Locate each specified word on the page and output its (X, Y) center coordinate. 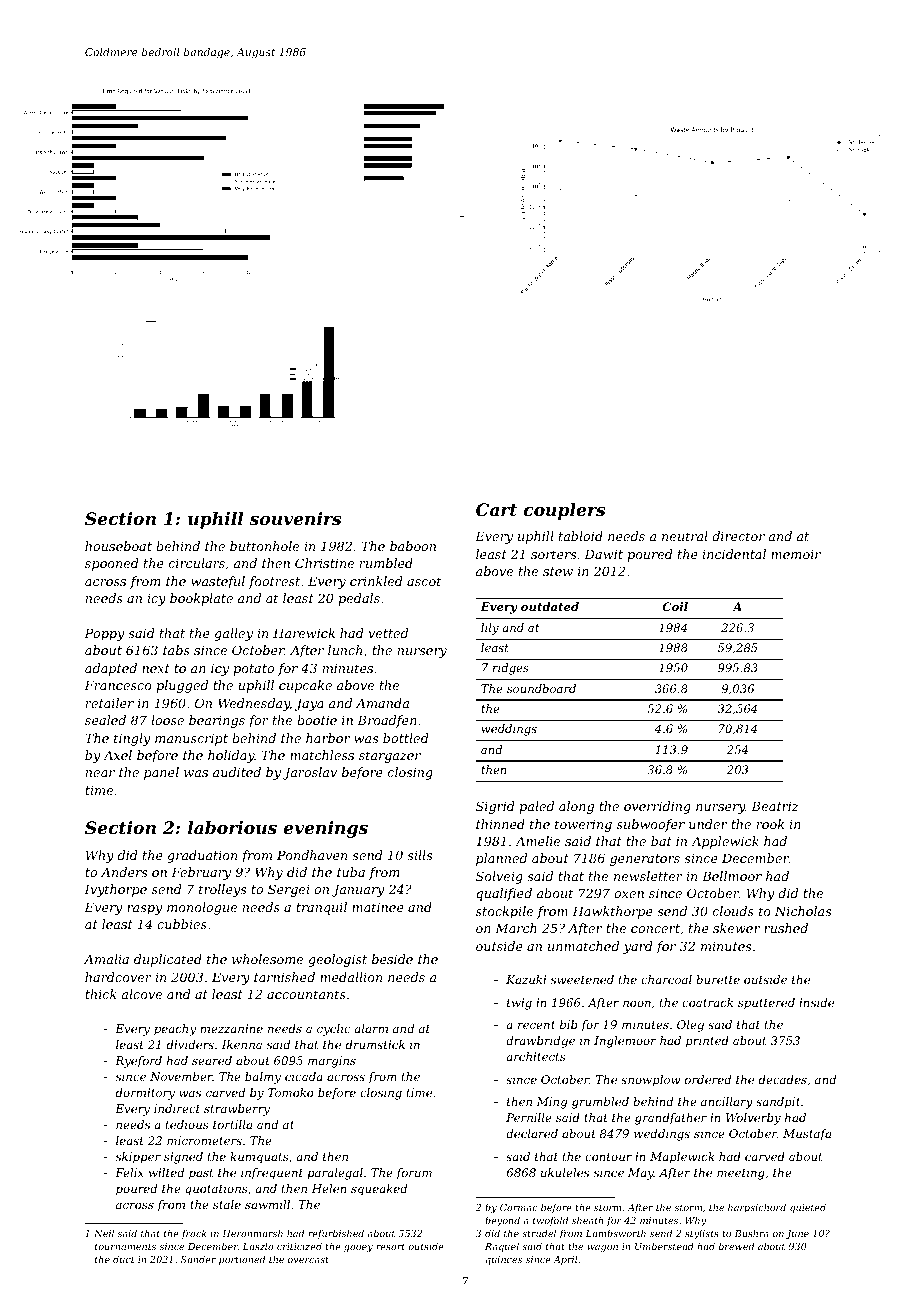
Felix (129, 1172)
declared (532, 1133)
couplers (564, 511)
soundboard (541, 688)
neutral (685, 536)
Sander (198, 1259)
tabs (176, 650)
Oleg (690, 1026)
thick (101, 994)
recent (536, 1025)
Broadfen (387, 721)
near (100, 773)
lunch (345, 650)
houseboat (118, 546)
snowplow (650, 1081)
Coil (675, 606)
